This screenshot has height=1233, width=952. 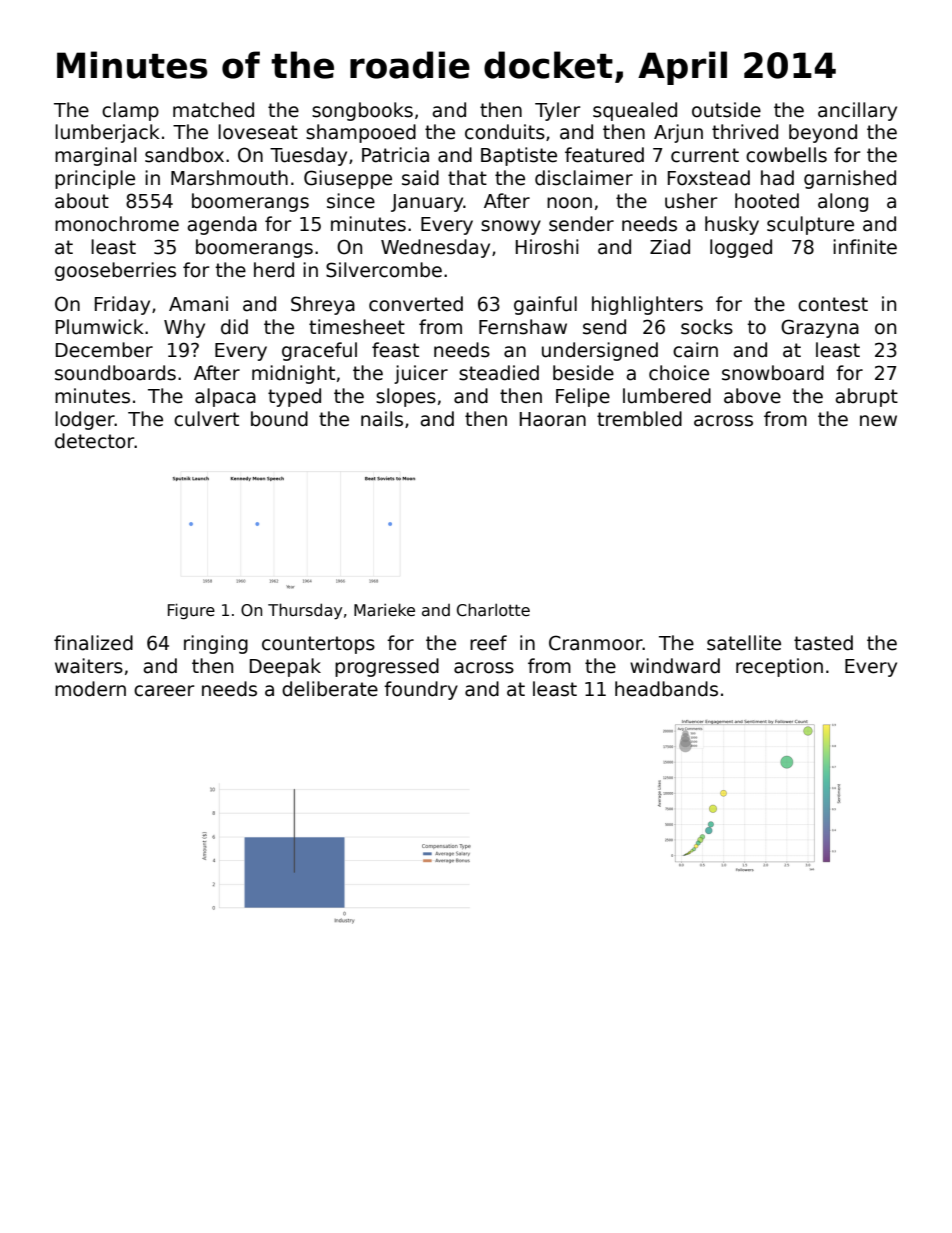 What do you see at coordinates (547, 247) in the screenshot?
I see `Hiroshi` at bounding box center [547, 247].
